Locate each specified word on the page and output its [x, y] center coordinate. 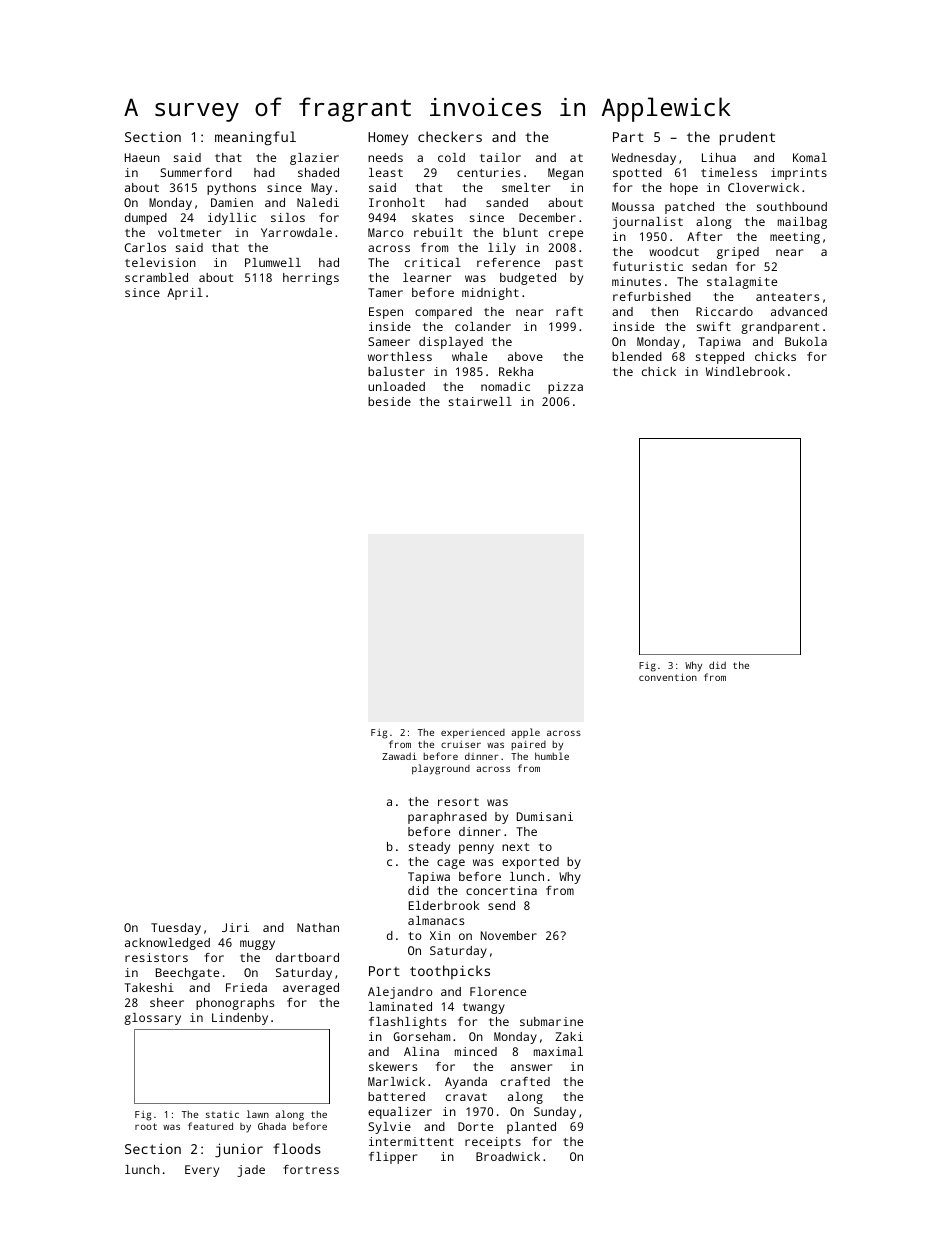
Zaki [569, 1036]
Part [628, 137]
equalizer [400, 1113]
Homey [388, 139]
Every [202, 1171]
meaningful [255, 138]
